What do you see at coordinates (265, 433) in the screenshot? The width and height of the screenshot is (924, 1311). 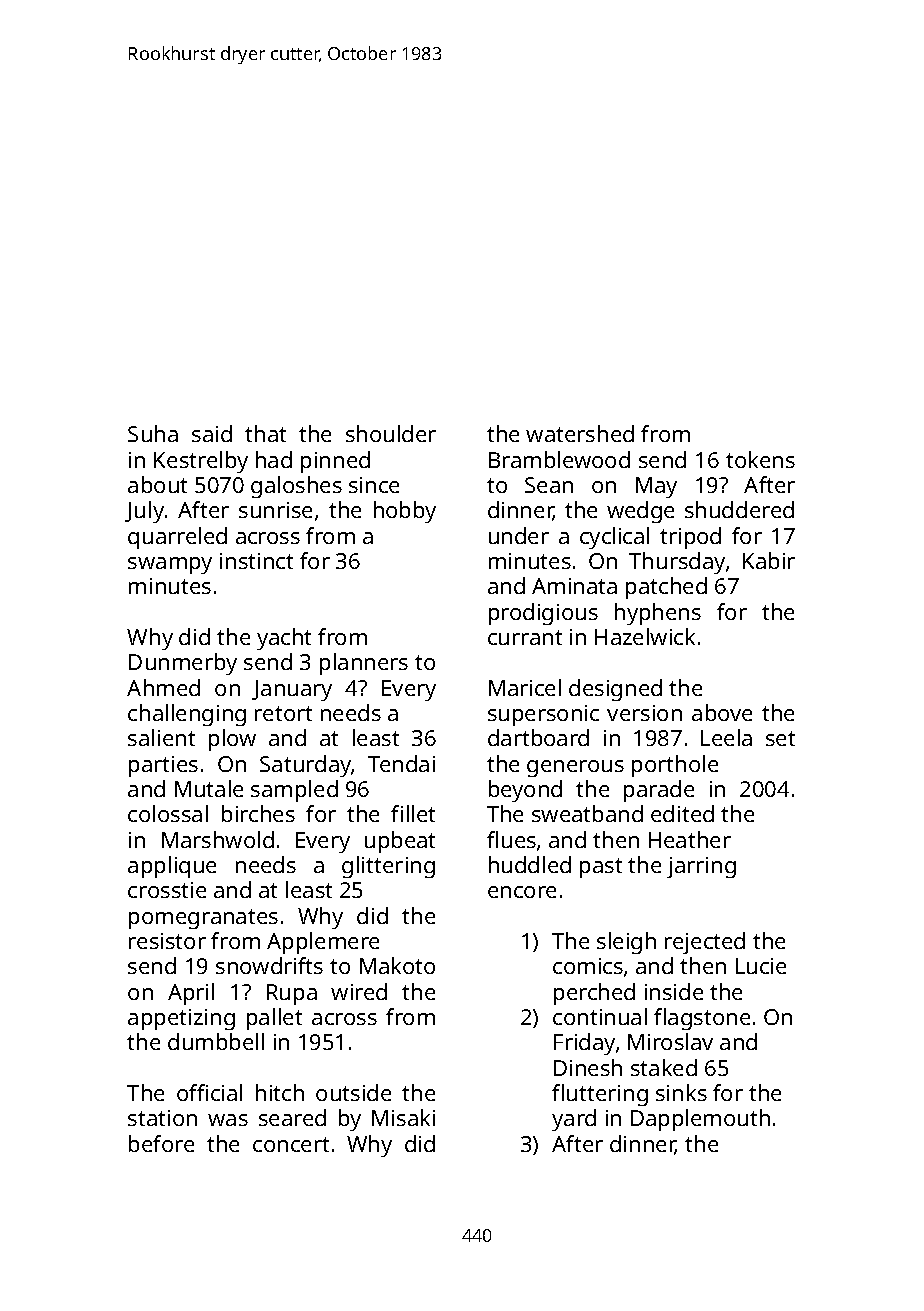 I see `that` at bounding box center [265, 433].
